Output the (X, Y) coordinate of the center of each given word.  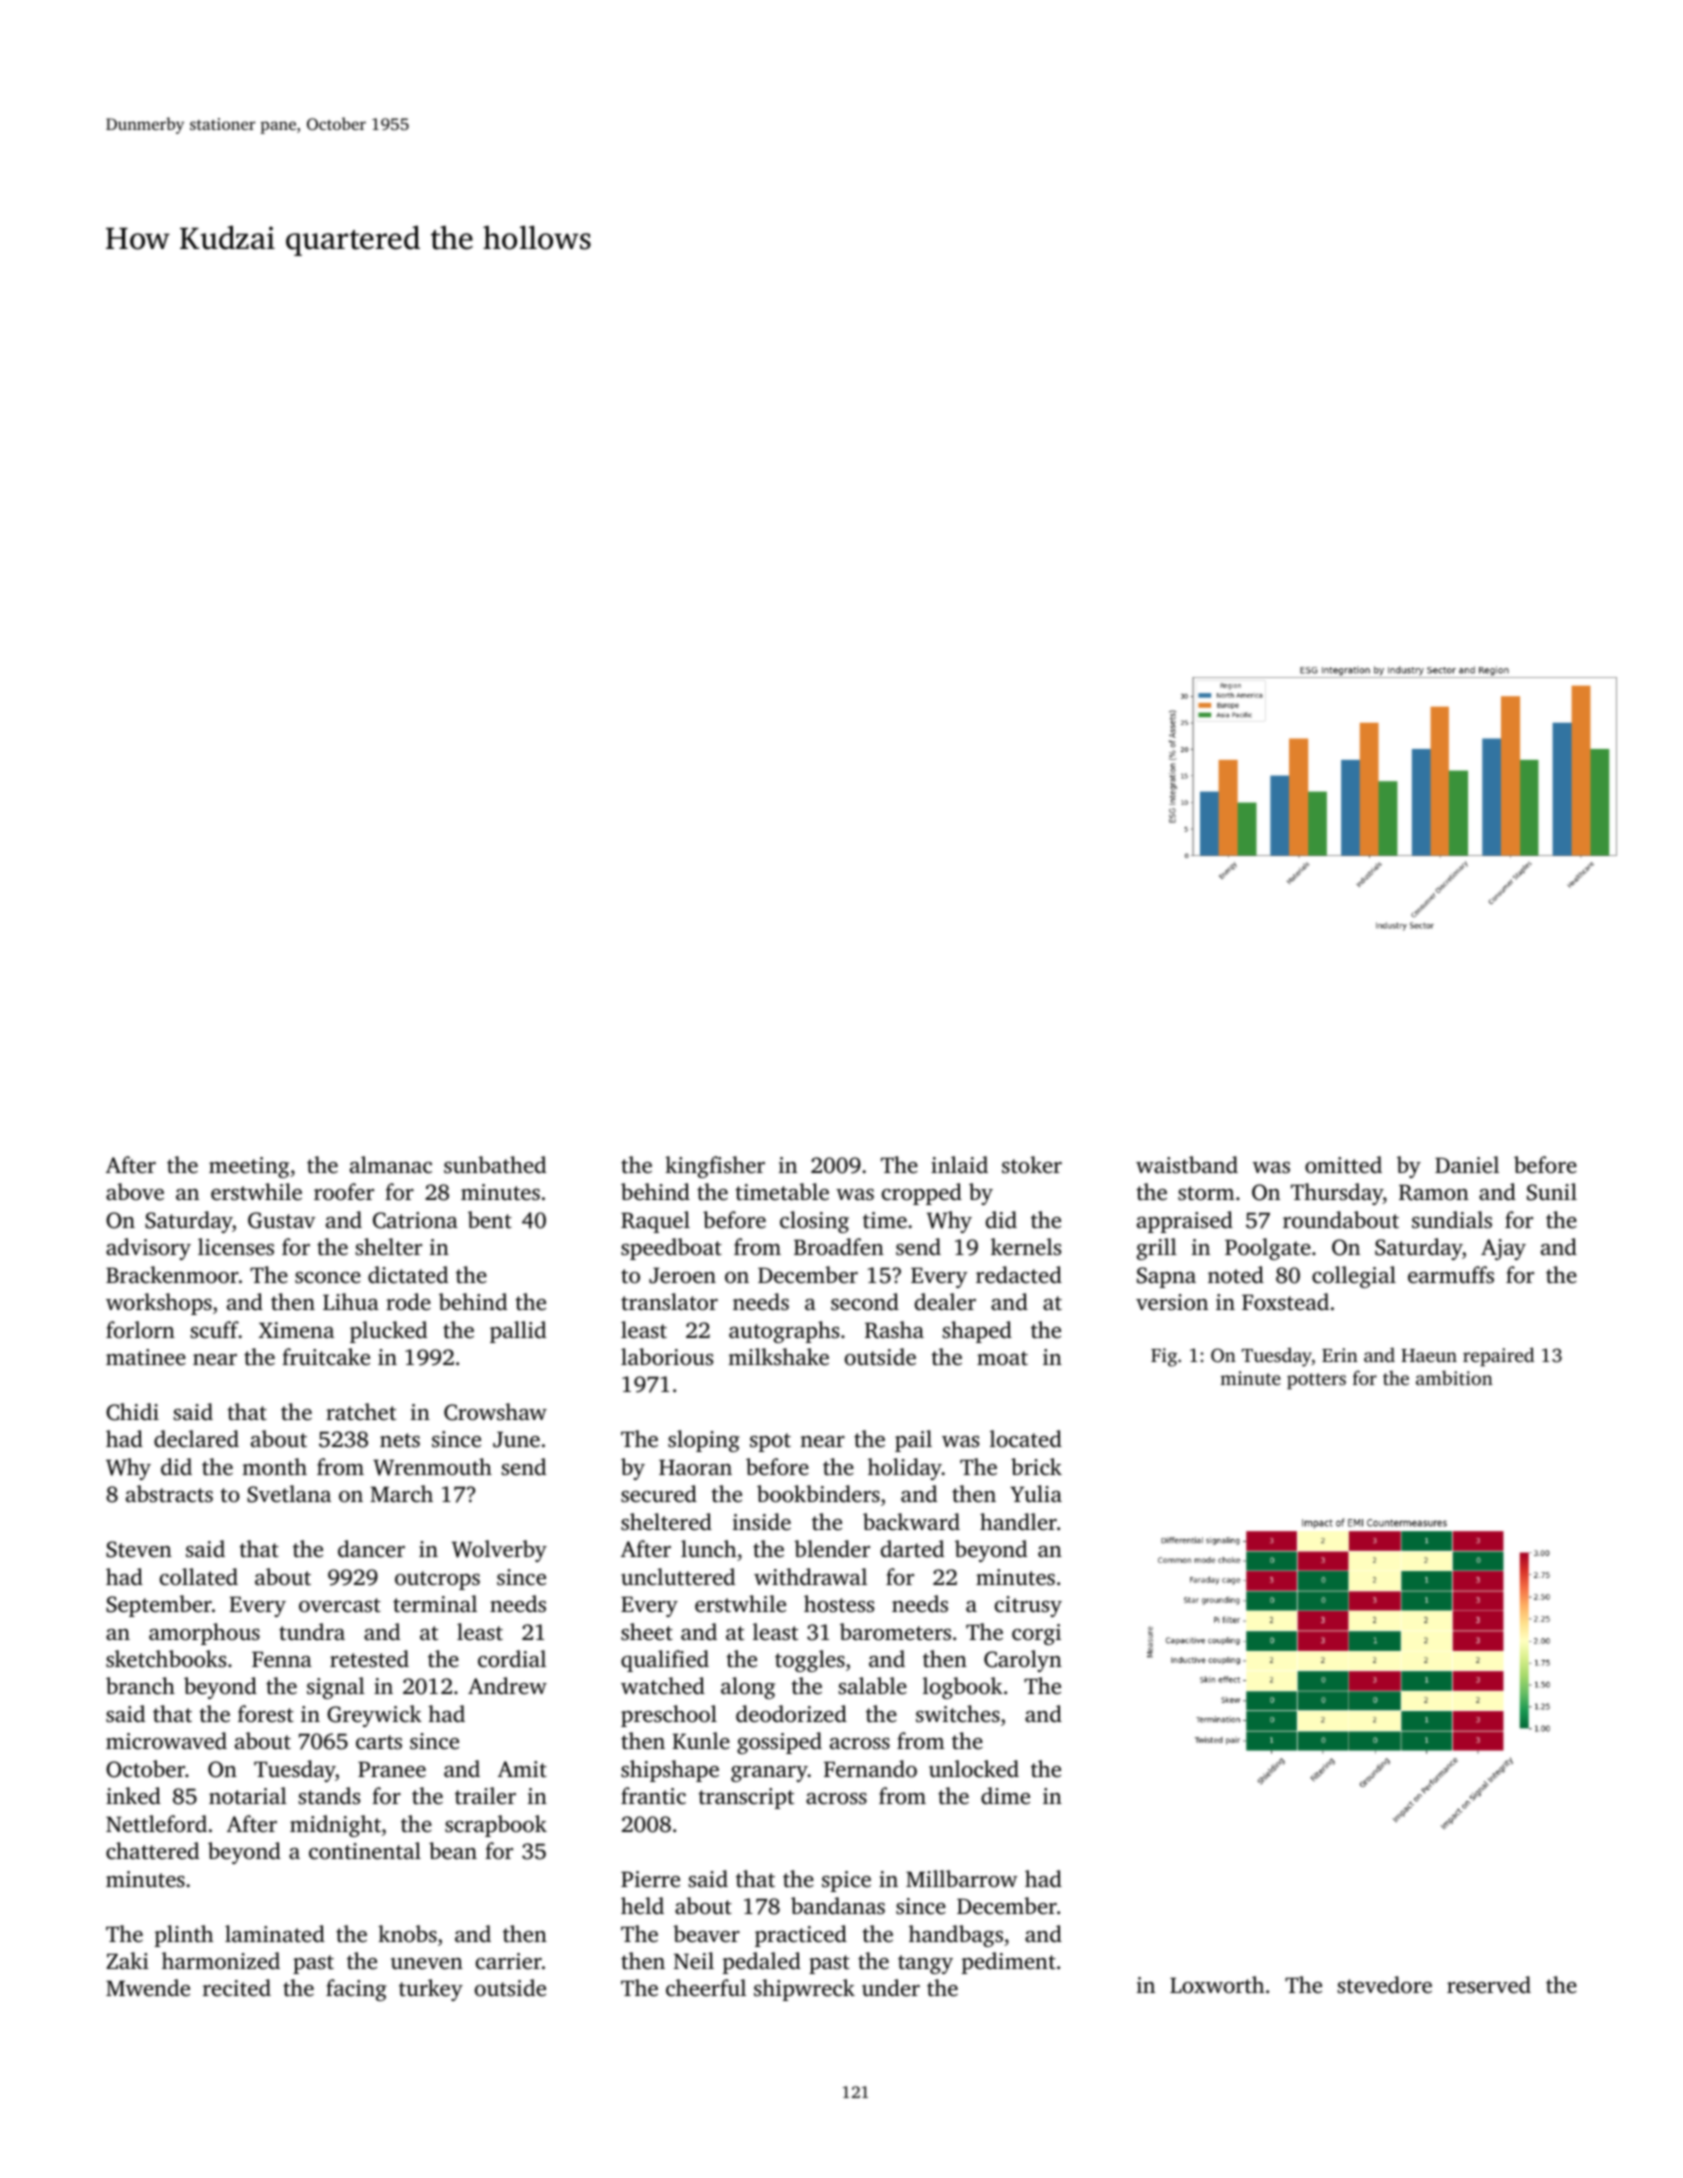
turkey (431, 1990)
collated (199, 1577)
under (891, 1988)
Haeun (1429, 1355)
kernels (1026, 1247)
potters (1316, 1381)
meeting (249, 1167)
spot (770, 1442)
